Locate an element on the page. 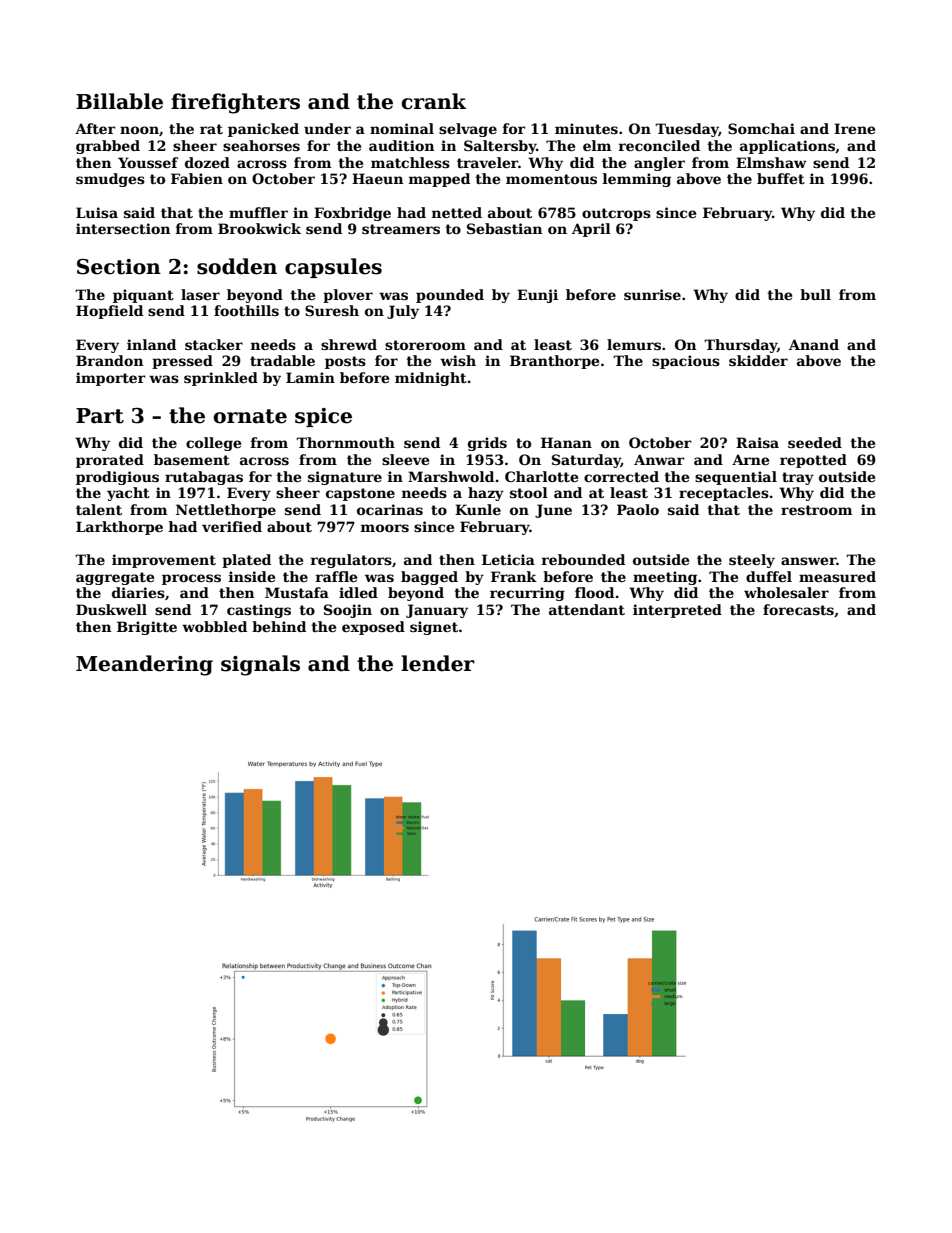 Image resolution: width=952 pixels, height=1233 pixels. buffet is located at coordinates (781, 178).
